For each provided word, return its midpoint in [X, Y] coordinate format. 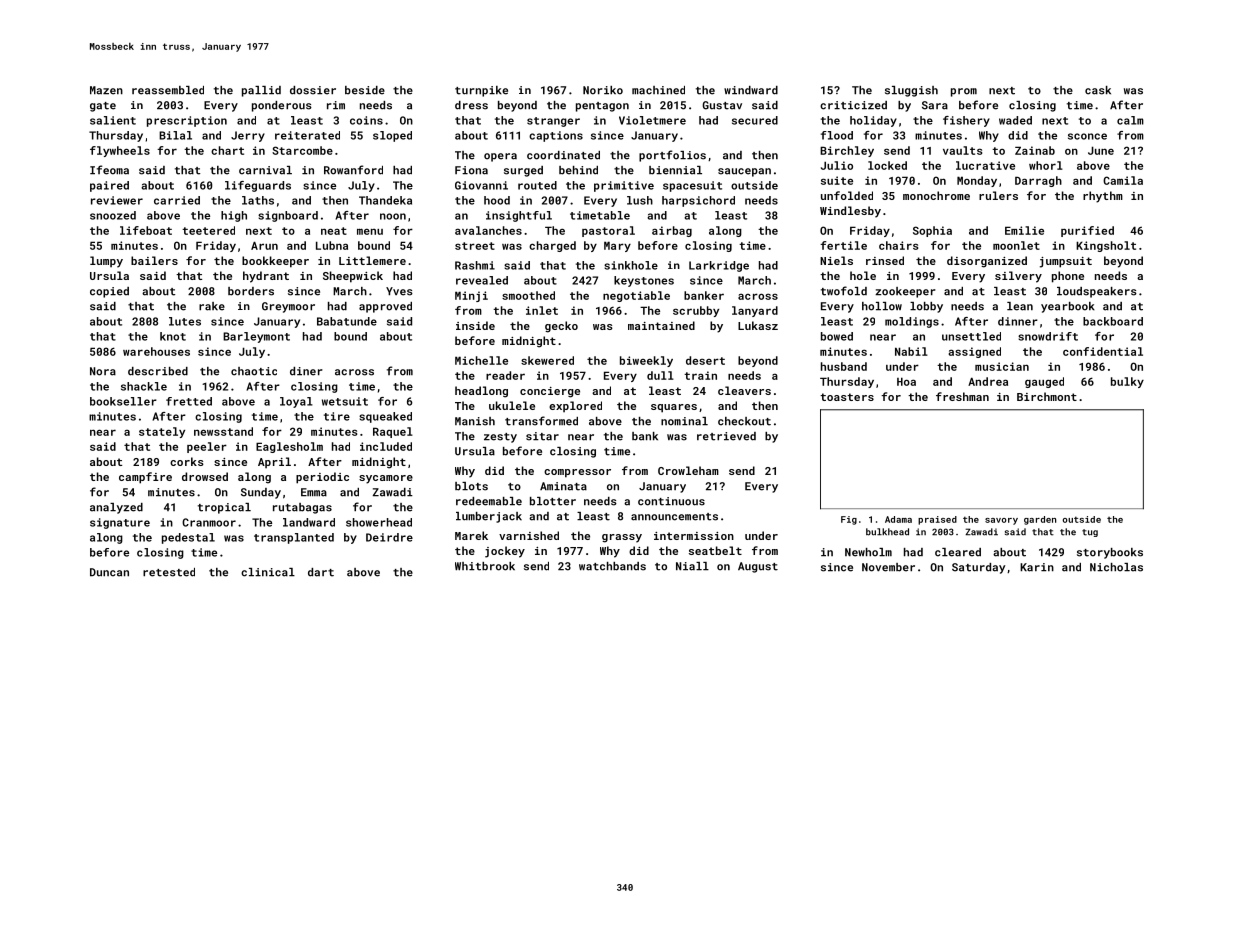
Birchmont [1047, 396]
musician [1002, 366]
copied [109, 292]
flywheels [120, 151]
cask [1098, 90]
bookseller [123, 401]
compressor [577, 473]
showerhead [379, 522]
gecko [561, 327]
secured [755, 120]
